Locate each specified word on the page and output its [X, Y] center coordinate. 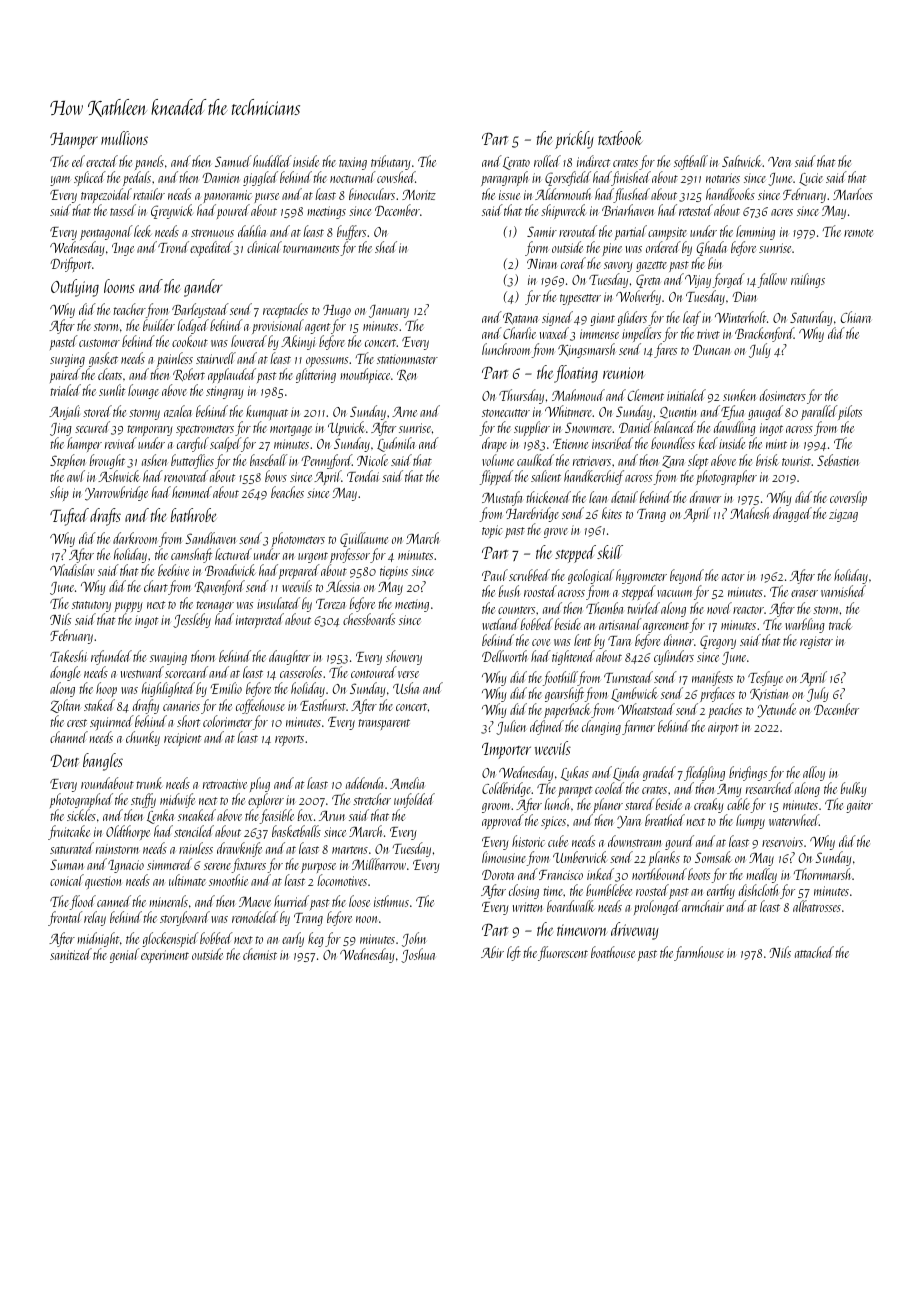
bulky [854, 789]
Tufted [69, 517]
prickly [574, 140]
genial [125, 955]
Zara [673, 461]
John [414, 939]
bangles [103, 762]
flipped [496, 477]
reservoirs [782, 842]
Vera [779, 162]
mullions [124, 138]
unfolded [414, 800]
